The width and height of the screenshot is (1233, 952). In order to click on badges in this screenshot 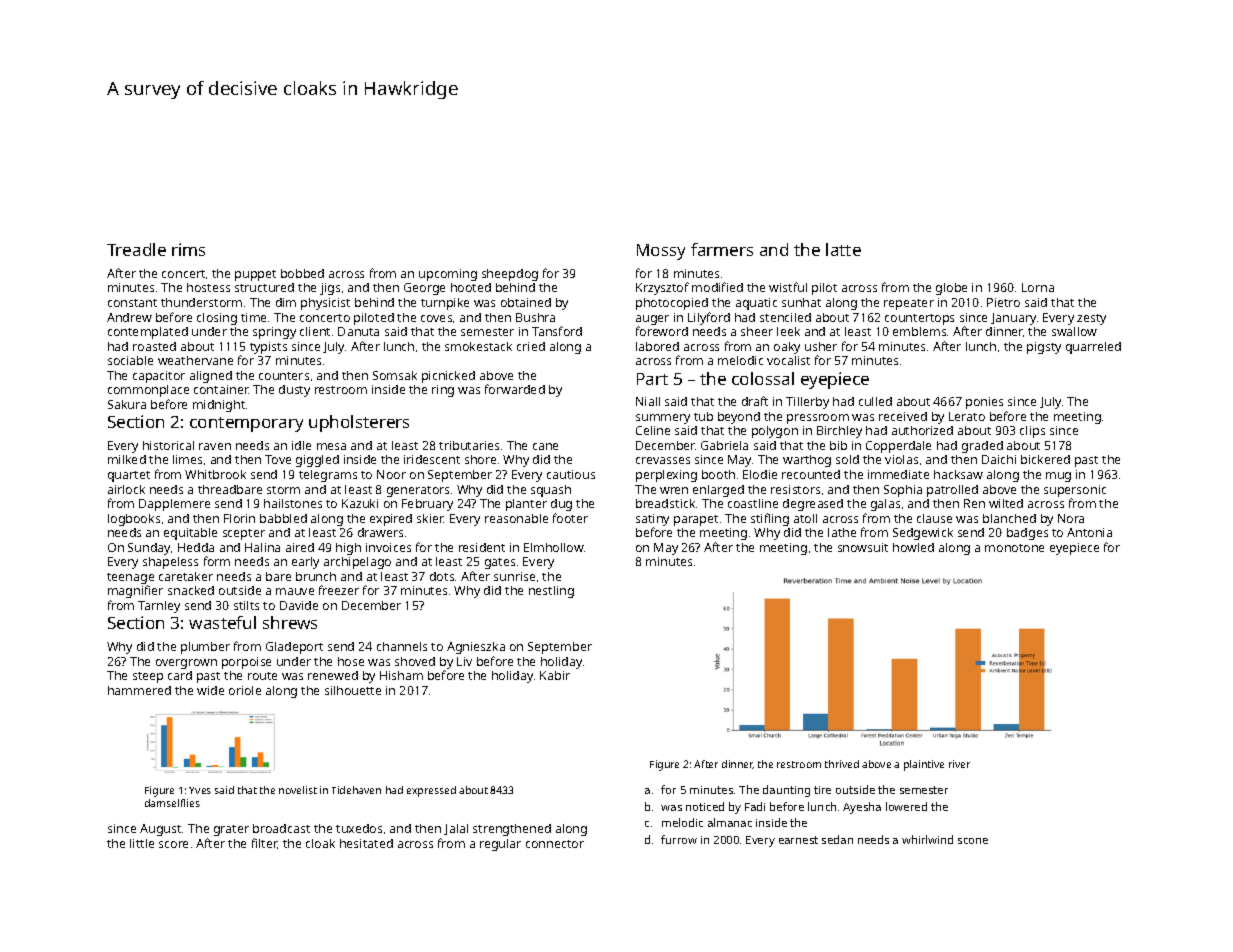, I will do `click(1027, 534)`.
